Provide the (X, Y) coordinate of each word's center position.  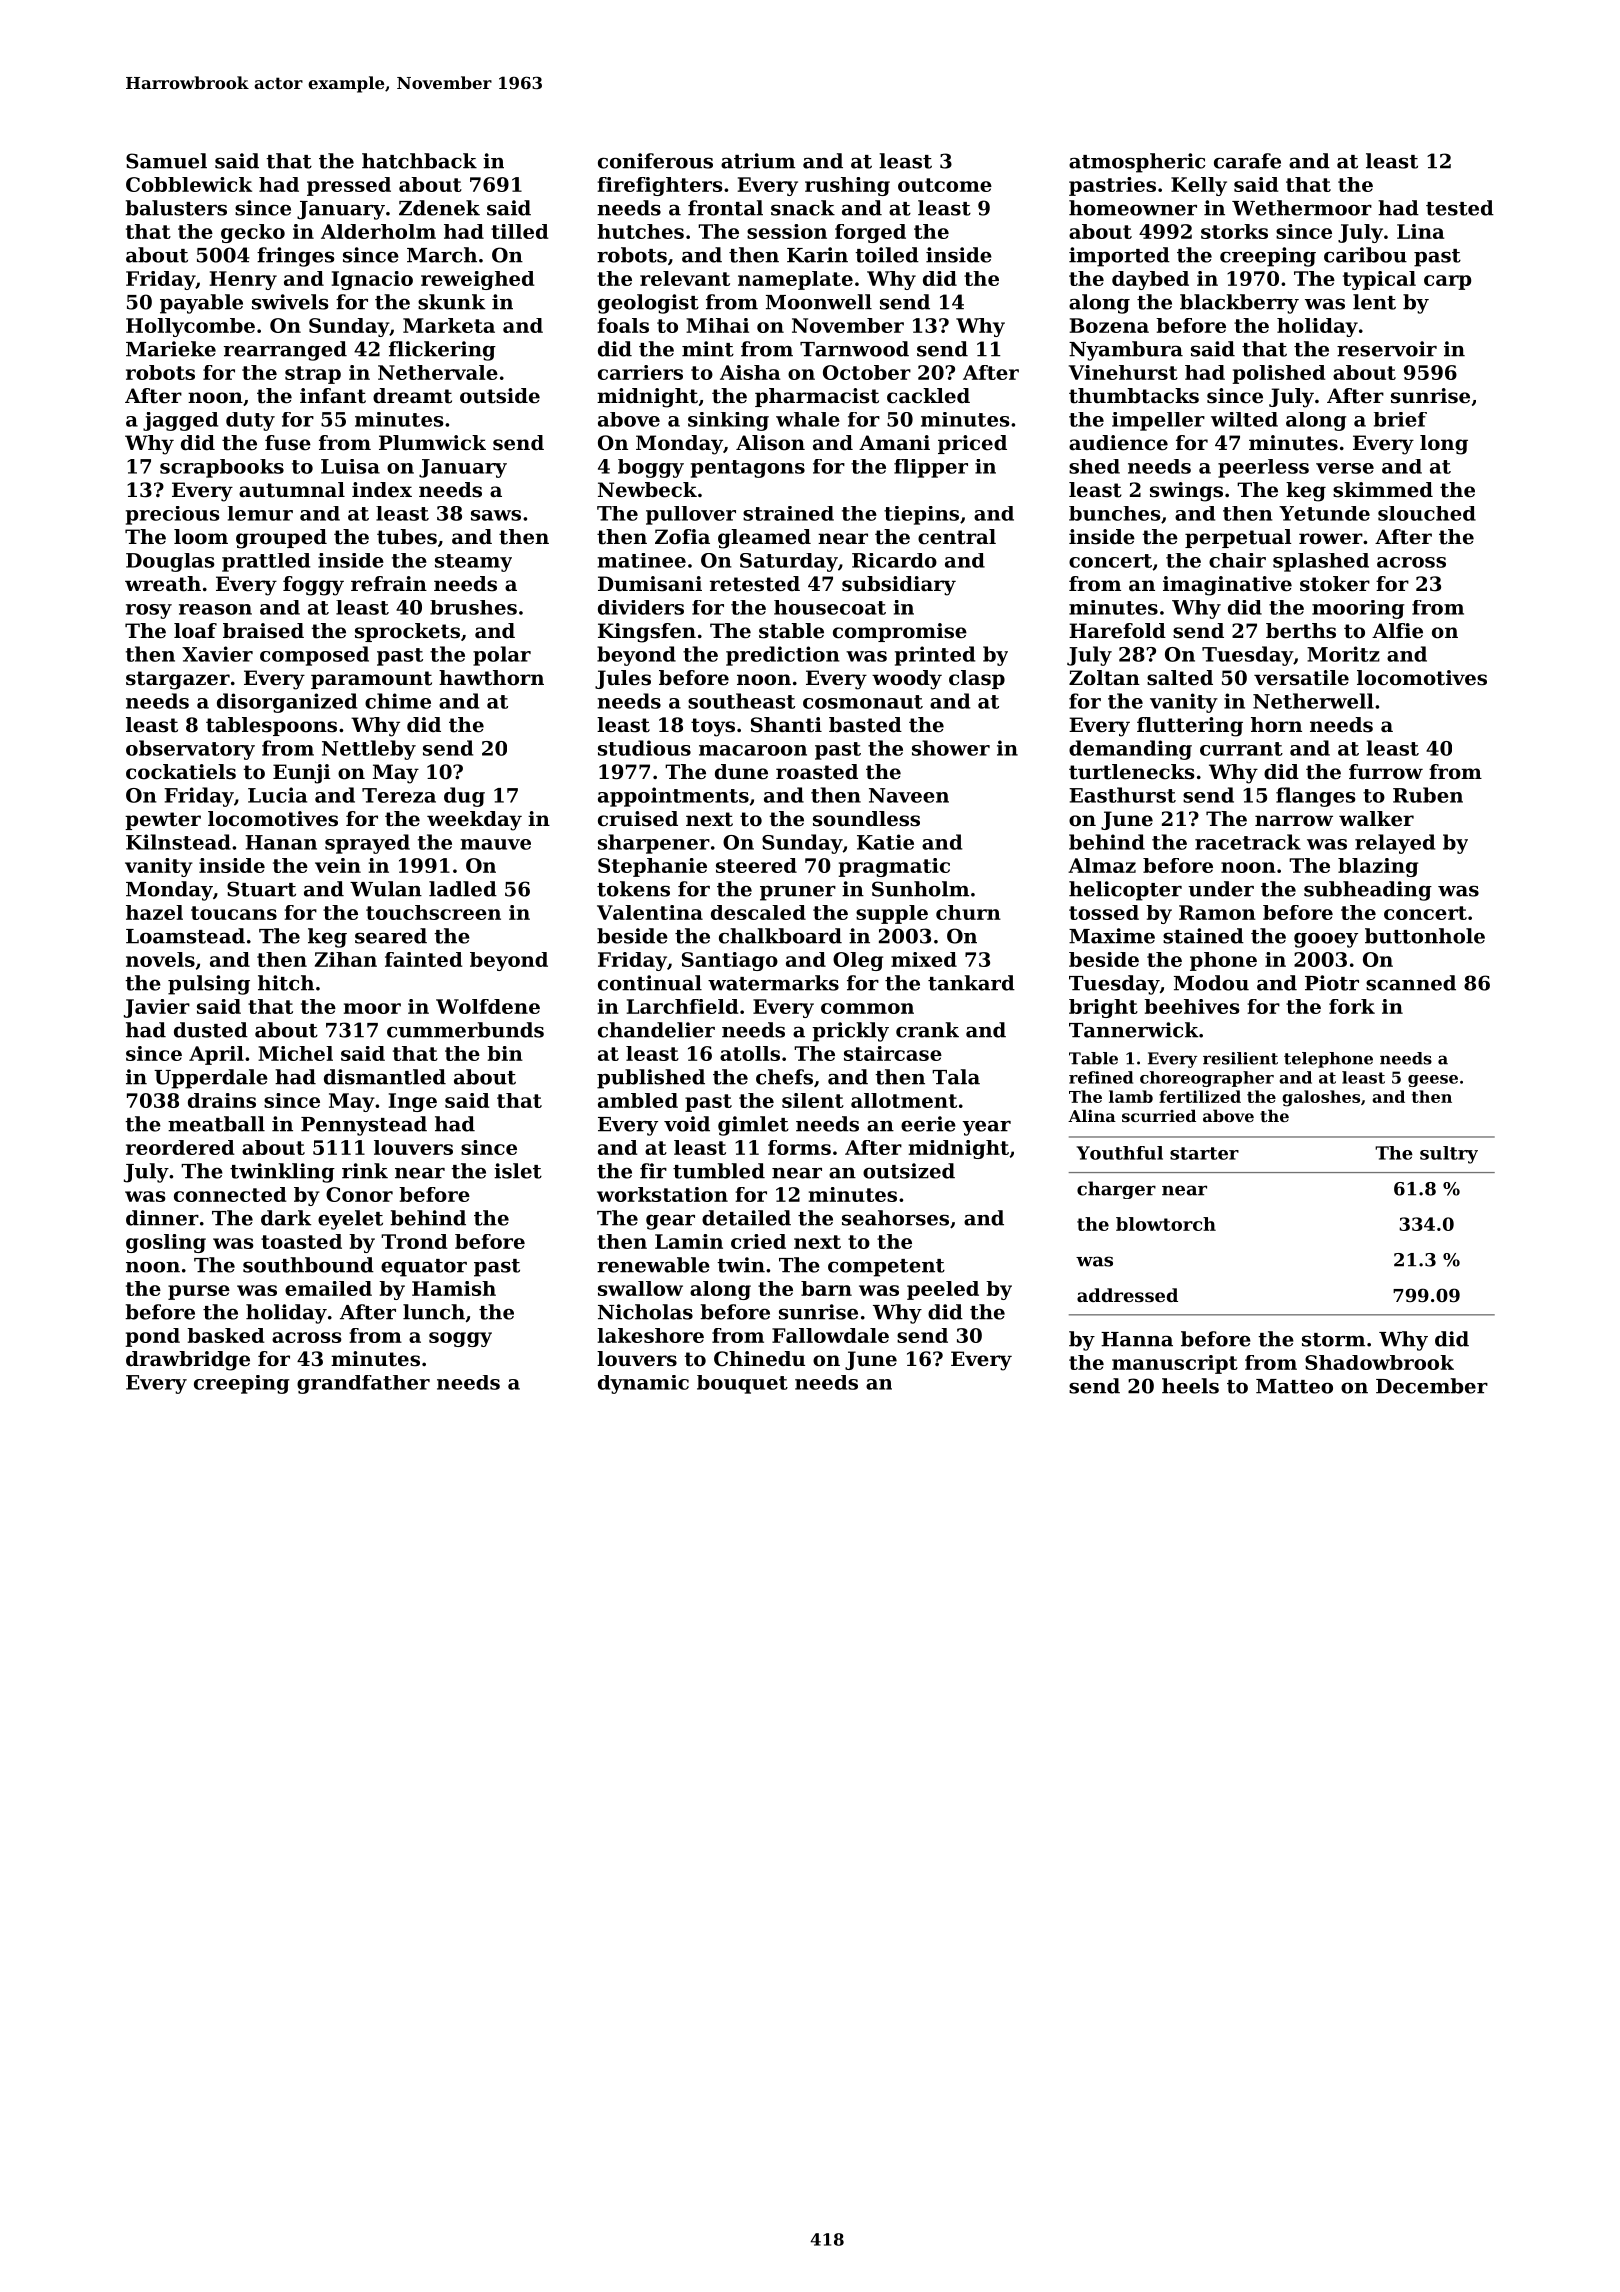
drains (222, 1100)
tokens (633, 889)
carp (1447, 282)
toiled (887, 255)
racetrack (1248, 842)
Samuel (166, 161)
